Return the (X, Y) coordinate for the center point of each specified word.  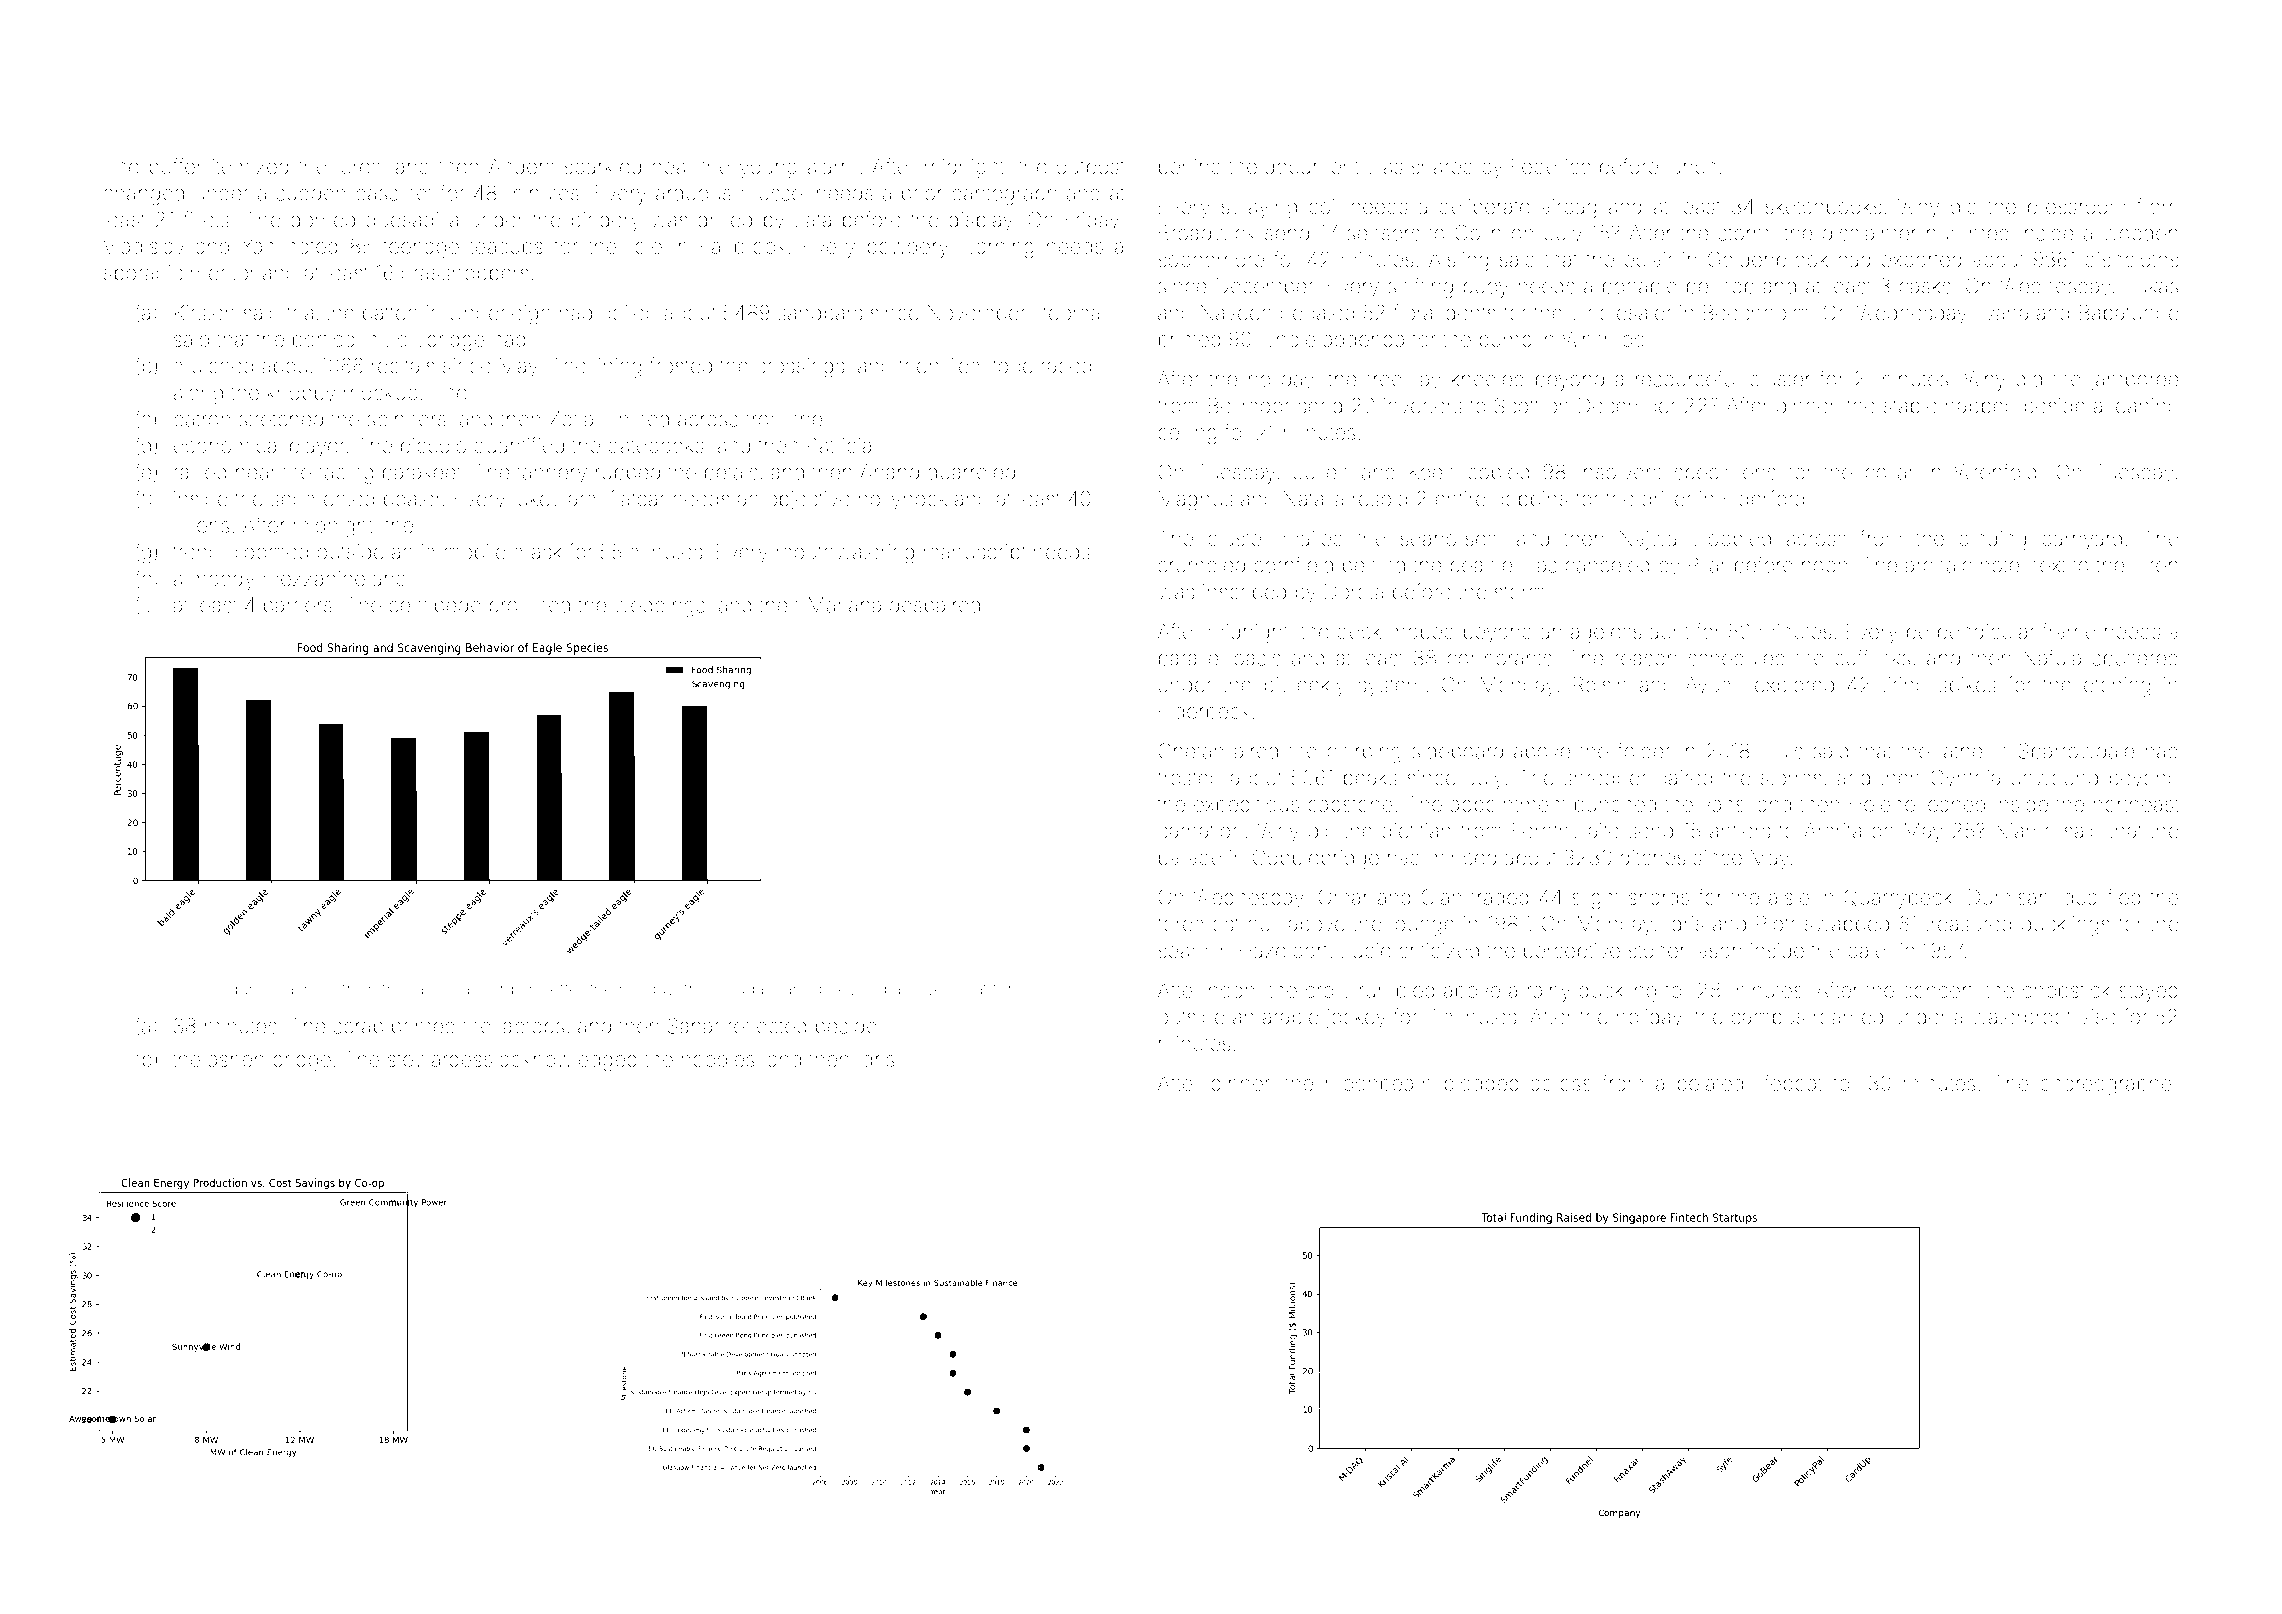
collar (1889, 472)
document (1312, 166)
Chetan (1190, 751)
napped (1980, 408)
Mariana (845, 605)
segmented (322, 501)
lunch (1691, 166)
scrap (358, 1030)
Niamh (2024, 831)
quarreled (971, 474)
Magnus (1196, 501)
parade (1190, 859)
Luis (1784, 751)
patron (202, 422)
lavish (434, 988)
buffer (176, 166)
